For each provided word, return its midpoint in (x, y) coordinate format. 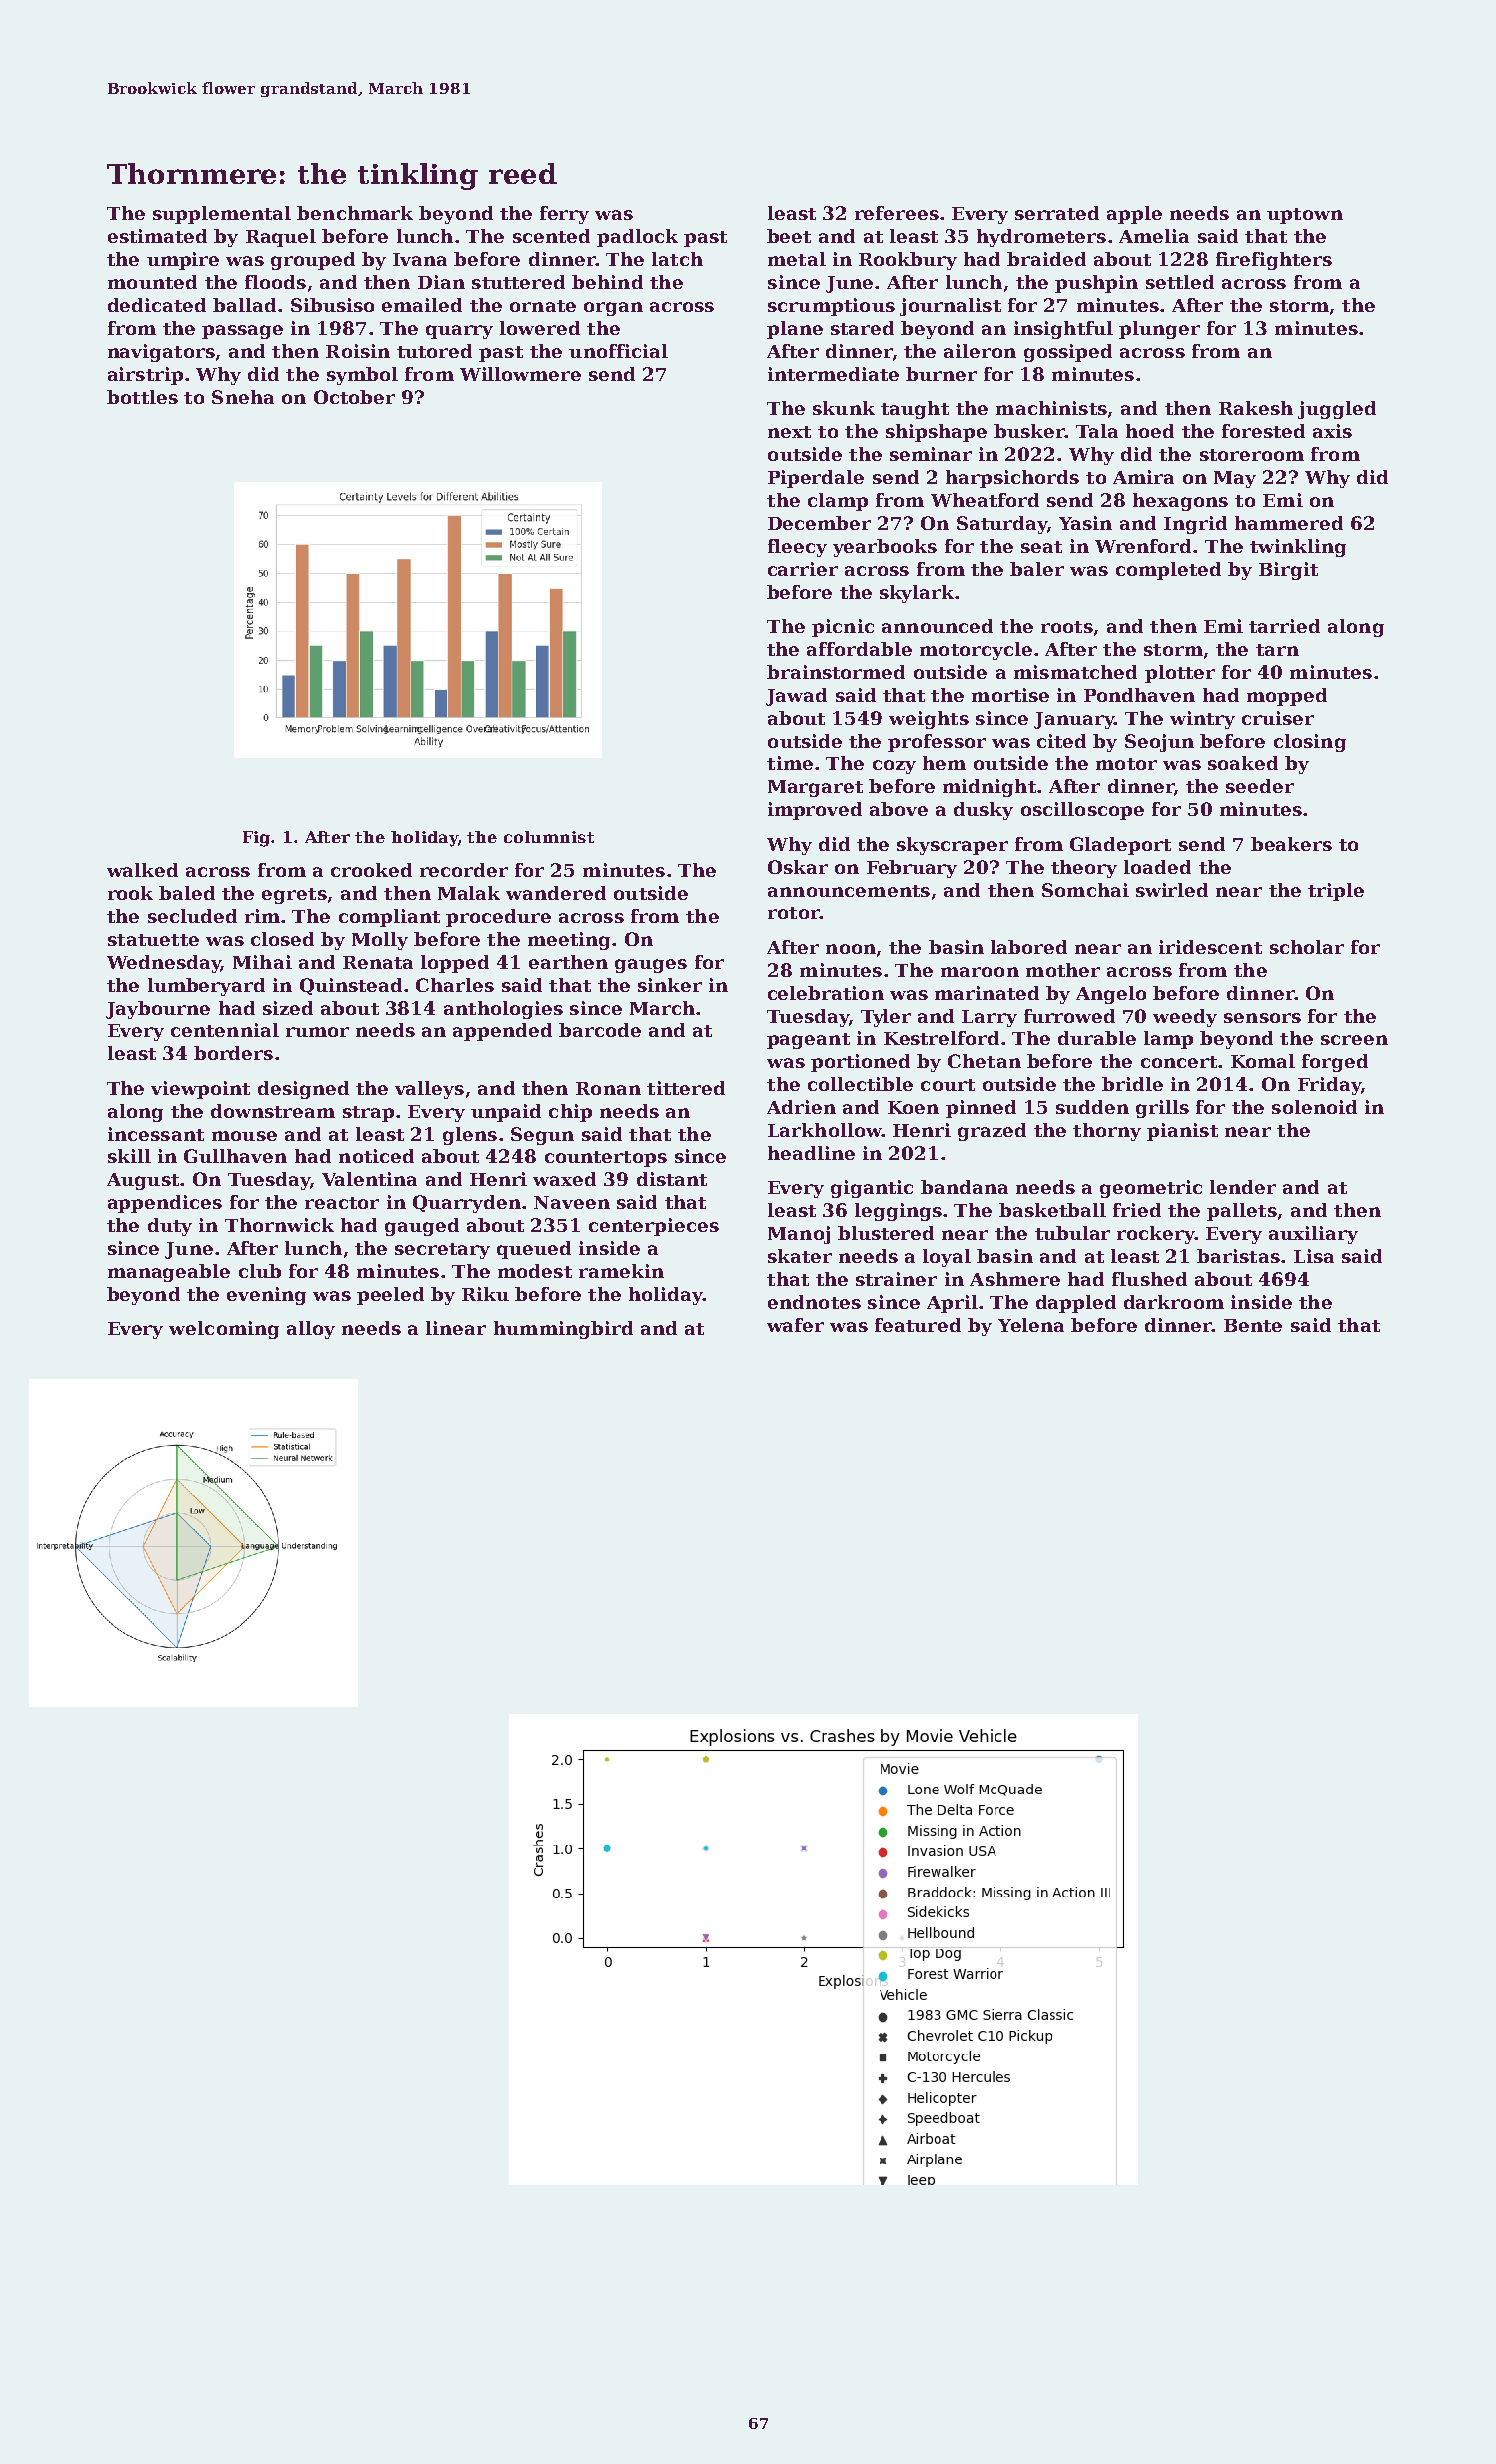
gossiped (1068, 353)
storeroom (1252, 455)
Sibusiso (332, 305)
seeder (1260, 786)
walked (142, 870)
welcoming (224, 1330)
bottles (142, 397)
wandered (556, 893)
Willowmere (520, 374)
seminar (931, 454)
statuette (153, 940)
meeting (569, 941)
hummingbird (563, 1330)
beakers (1291, 844)
